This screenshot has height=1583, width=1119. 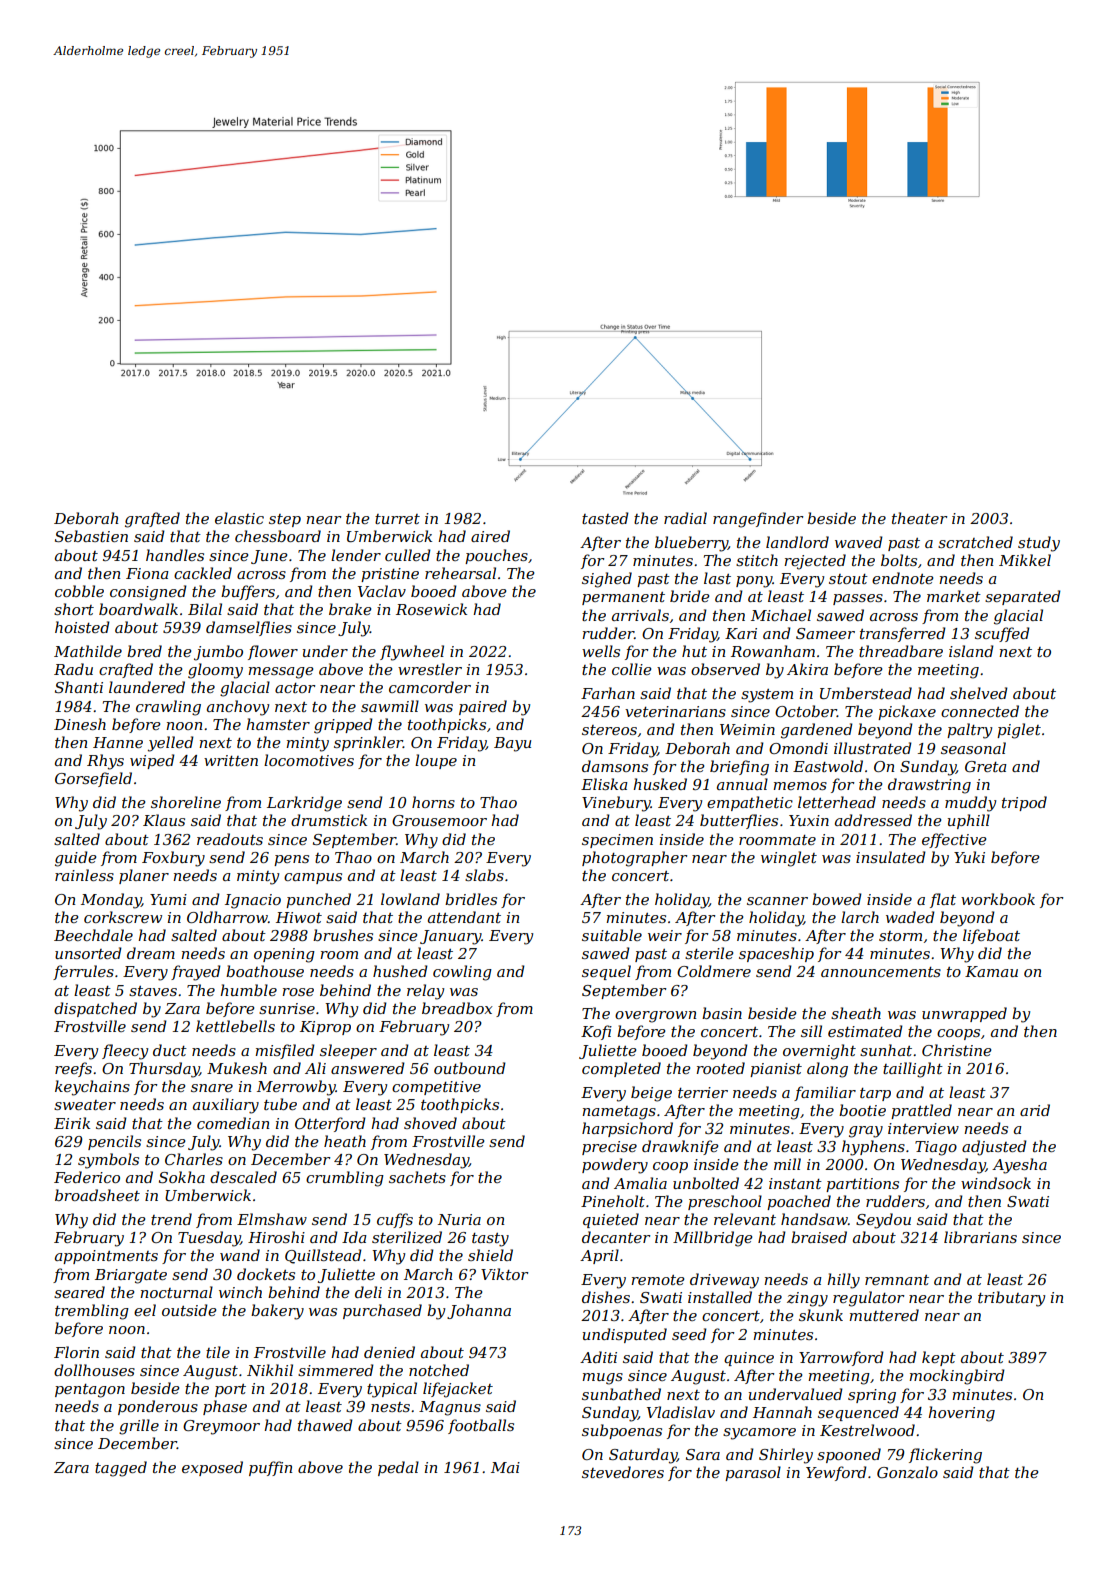 What do you see at coordinates (457, 1008) in the screenshot?
I see `breadbox` at bounding box center [457, 1008].
